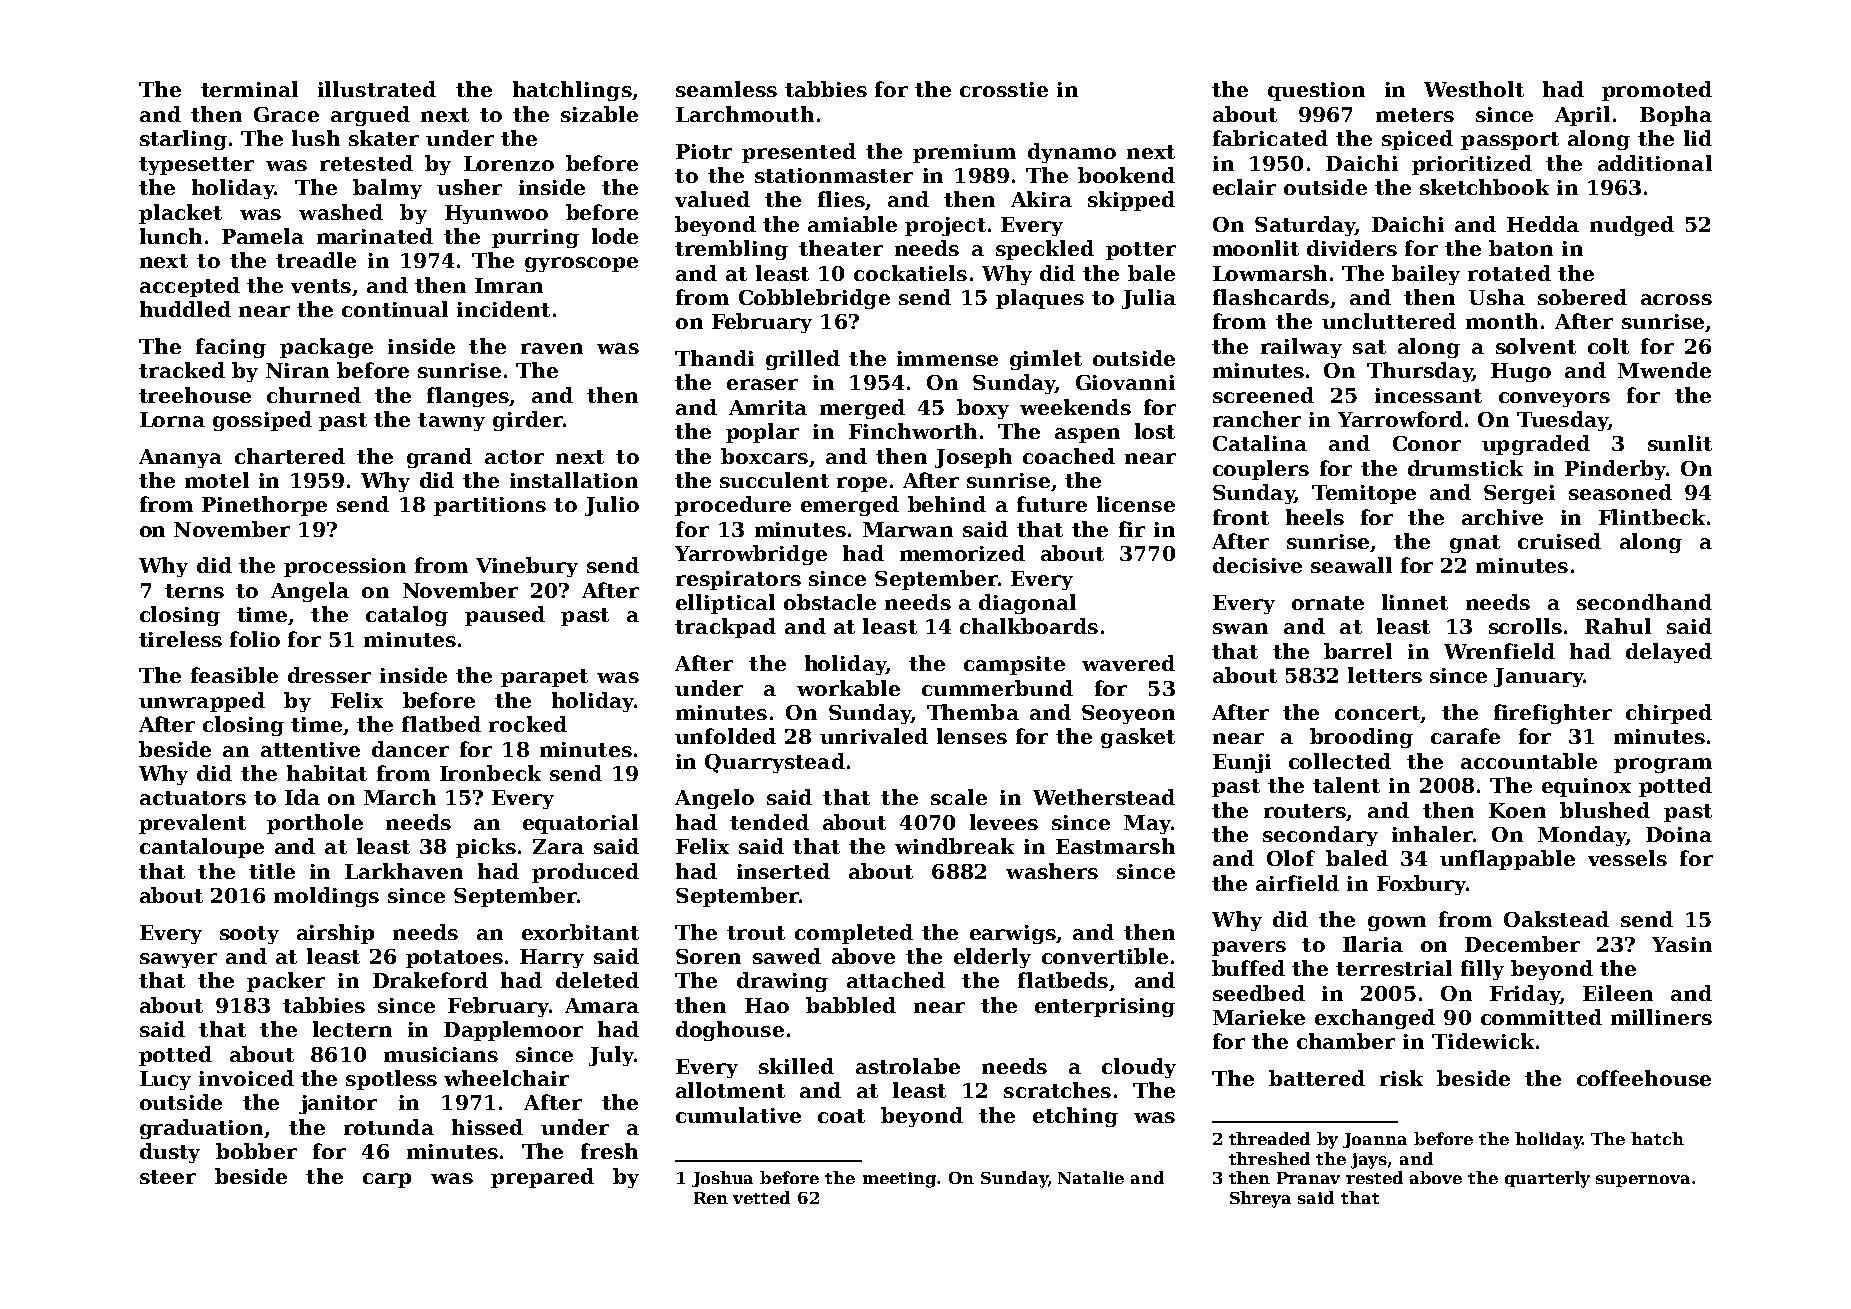 The image size is (1851, 1309). What do you see at coordinates (1415, 602) in the screenshot?
I see `linnet` at bounding box center [1415, 602].
